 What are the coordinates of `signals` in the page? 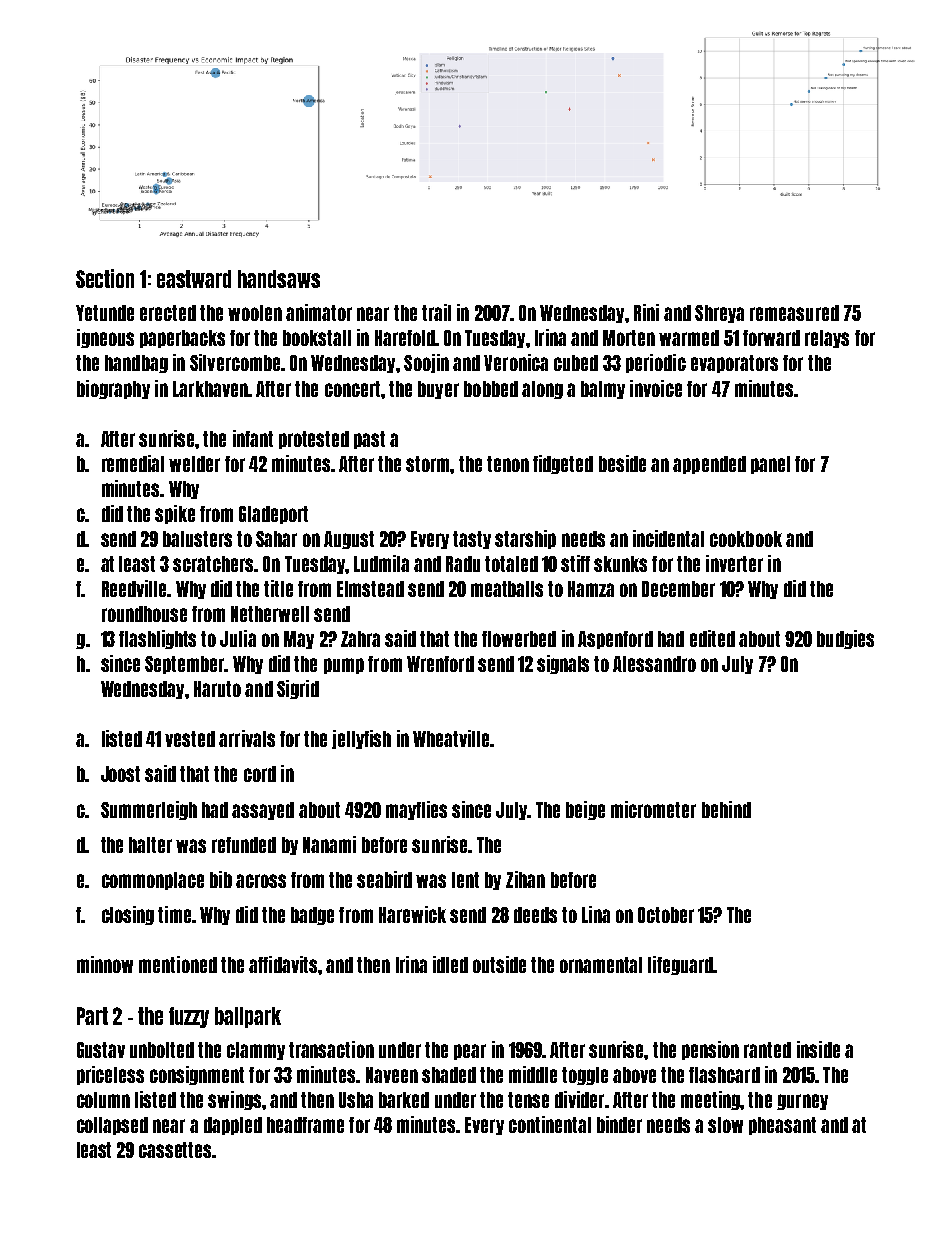 It's located at (563, 664).
